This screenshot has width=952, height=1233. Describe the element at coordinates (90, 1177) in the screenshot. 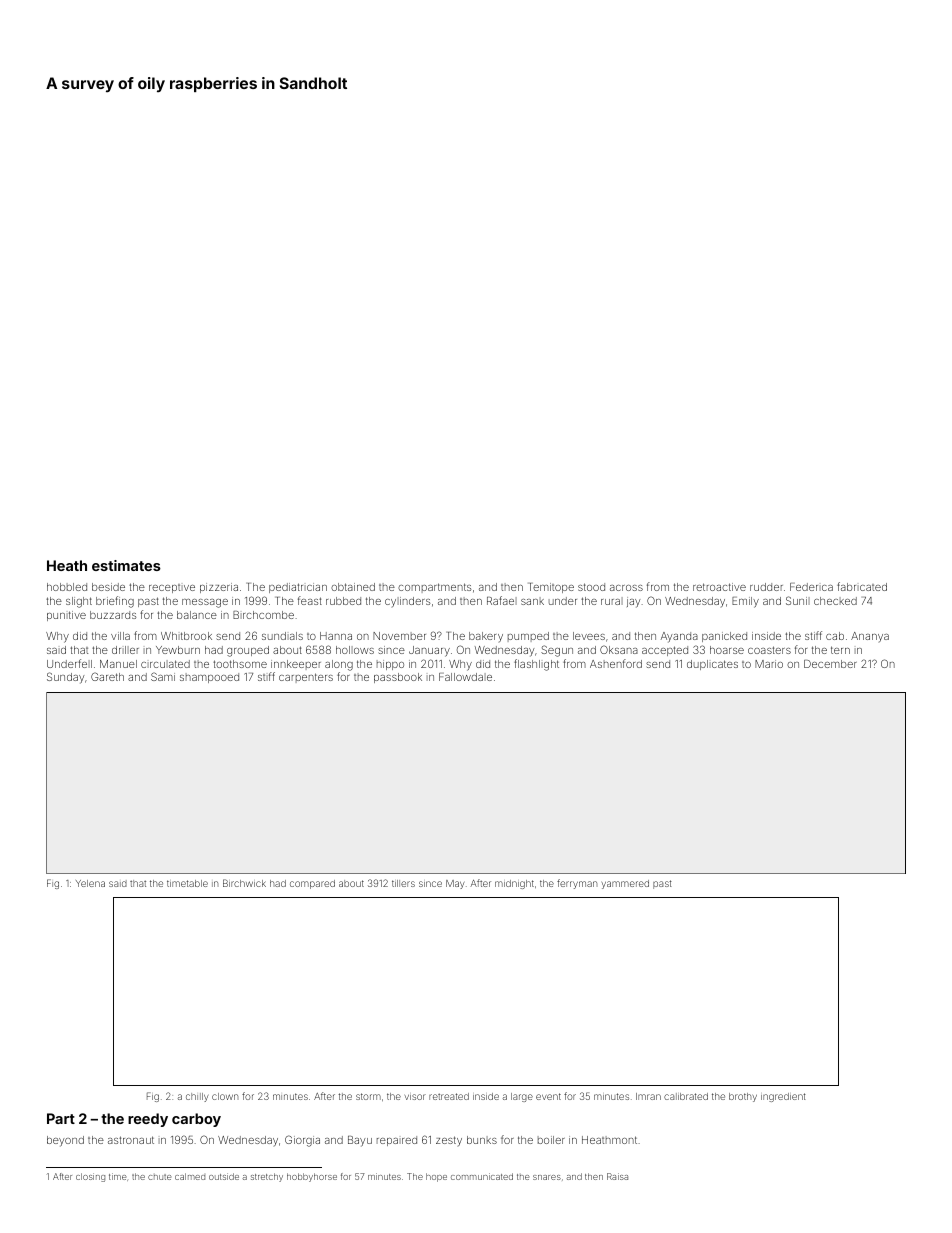

I see `closing` at that location.
